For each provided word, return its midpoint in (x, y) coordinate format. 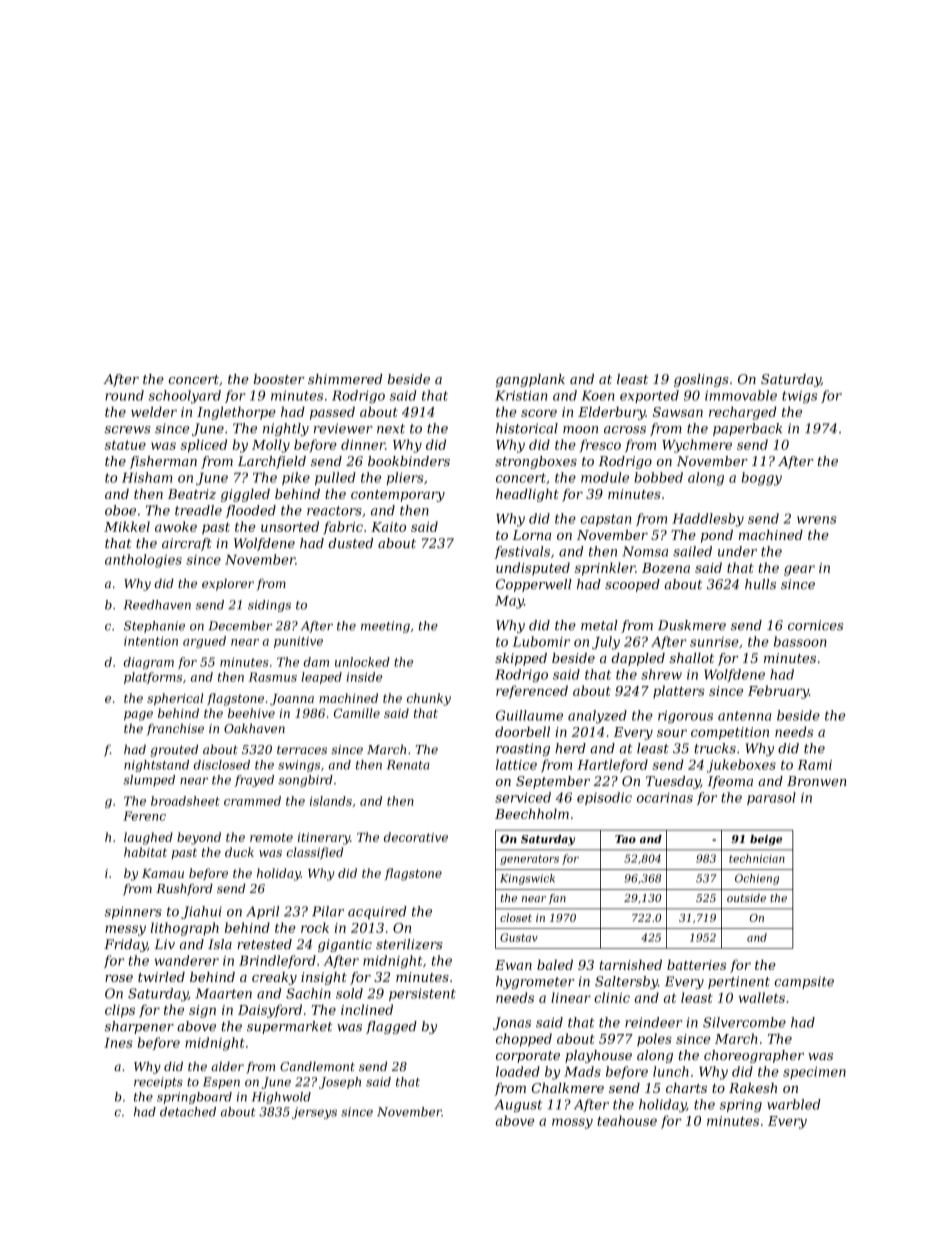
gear (799, 570)
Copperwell (534, 585)
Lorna (531, 535)
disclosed (222, 765)
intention (151, 641)
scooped (632, 585)
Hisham (147, 477)
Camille (357, 713)
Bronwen (817, 781)
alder (227, 1066)
